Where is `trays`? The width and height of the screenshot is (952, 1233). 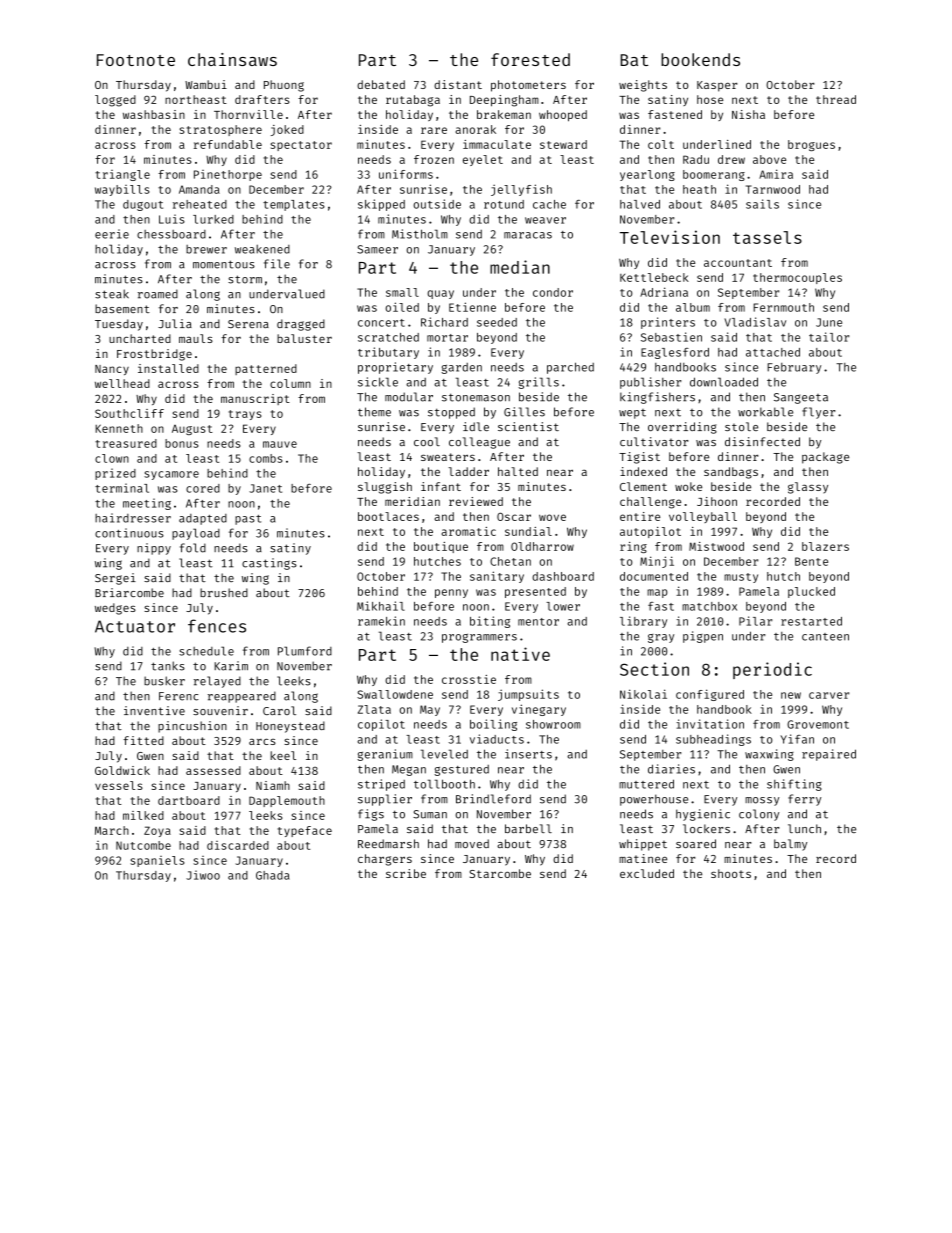
trays is located at coordinates (245, 415).
